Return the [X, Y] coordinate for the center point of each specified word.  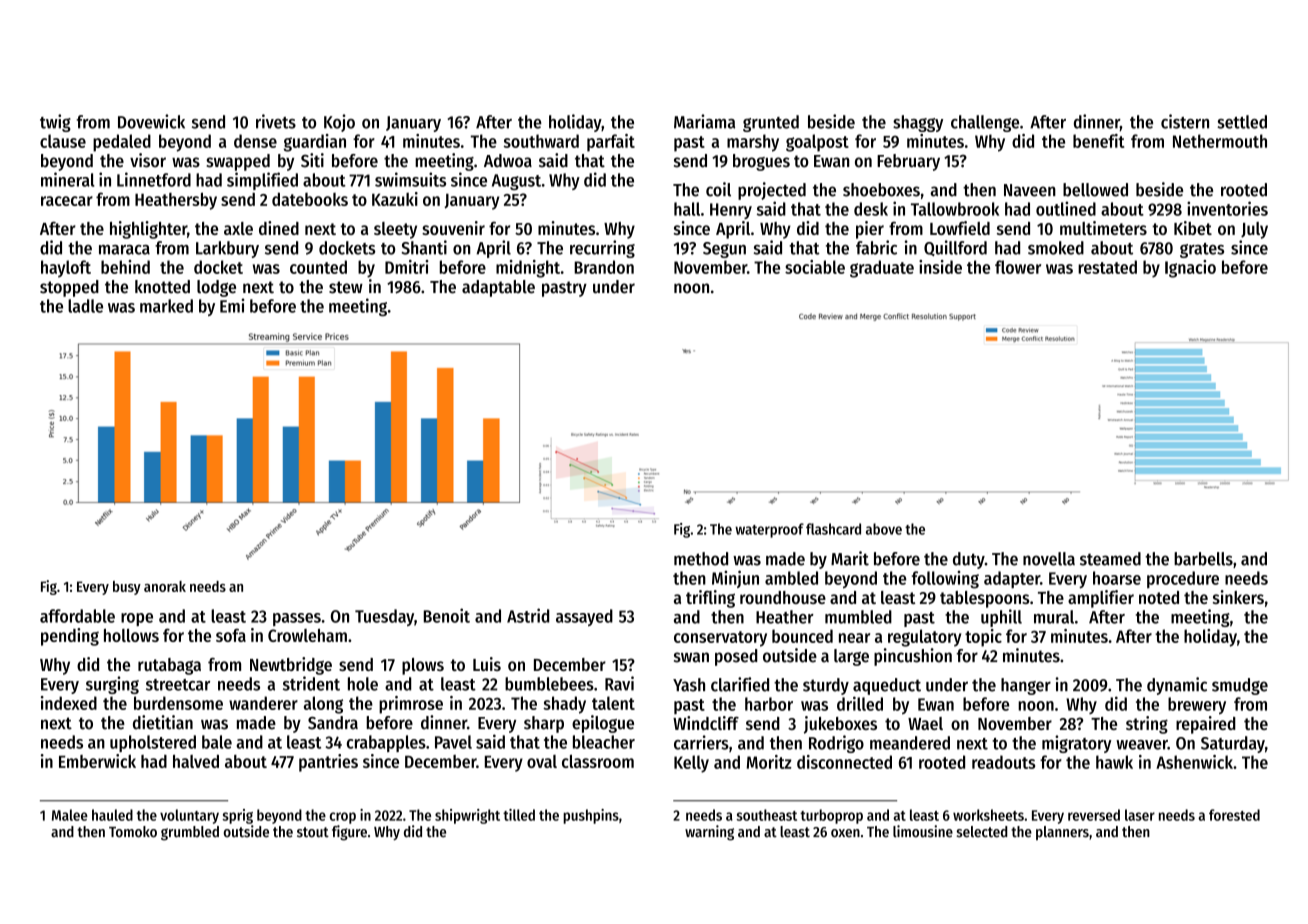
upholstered [153, 743]
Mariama [704, 121]
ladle [85, 306]
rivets [276, 121]
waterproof [769, 530]
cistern [1185, 121]
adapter [1012, 579]
